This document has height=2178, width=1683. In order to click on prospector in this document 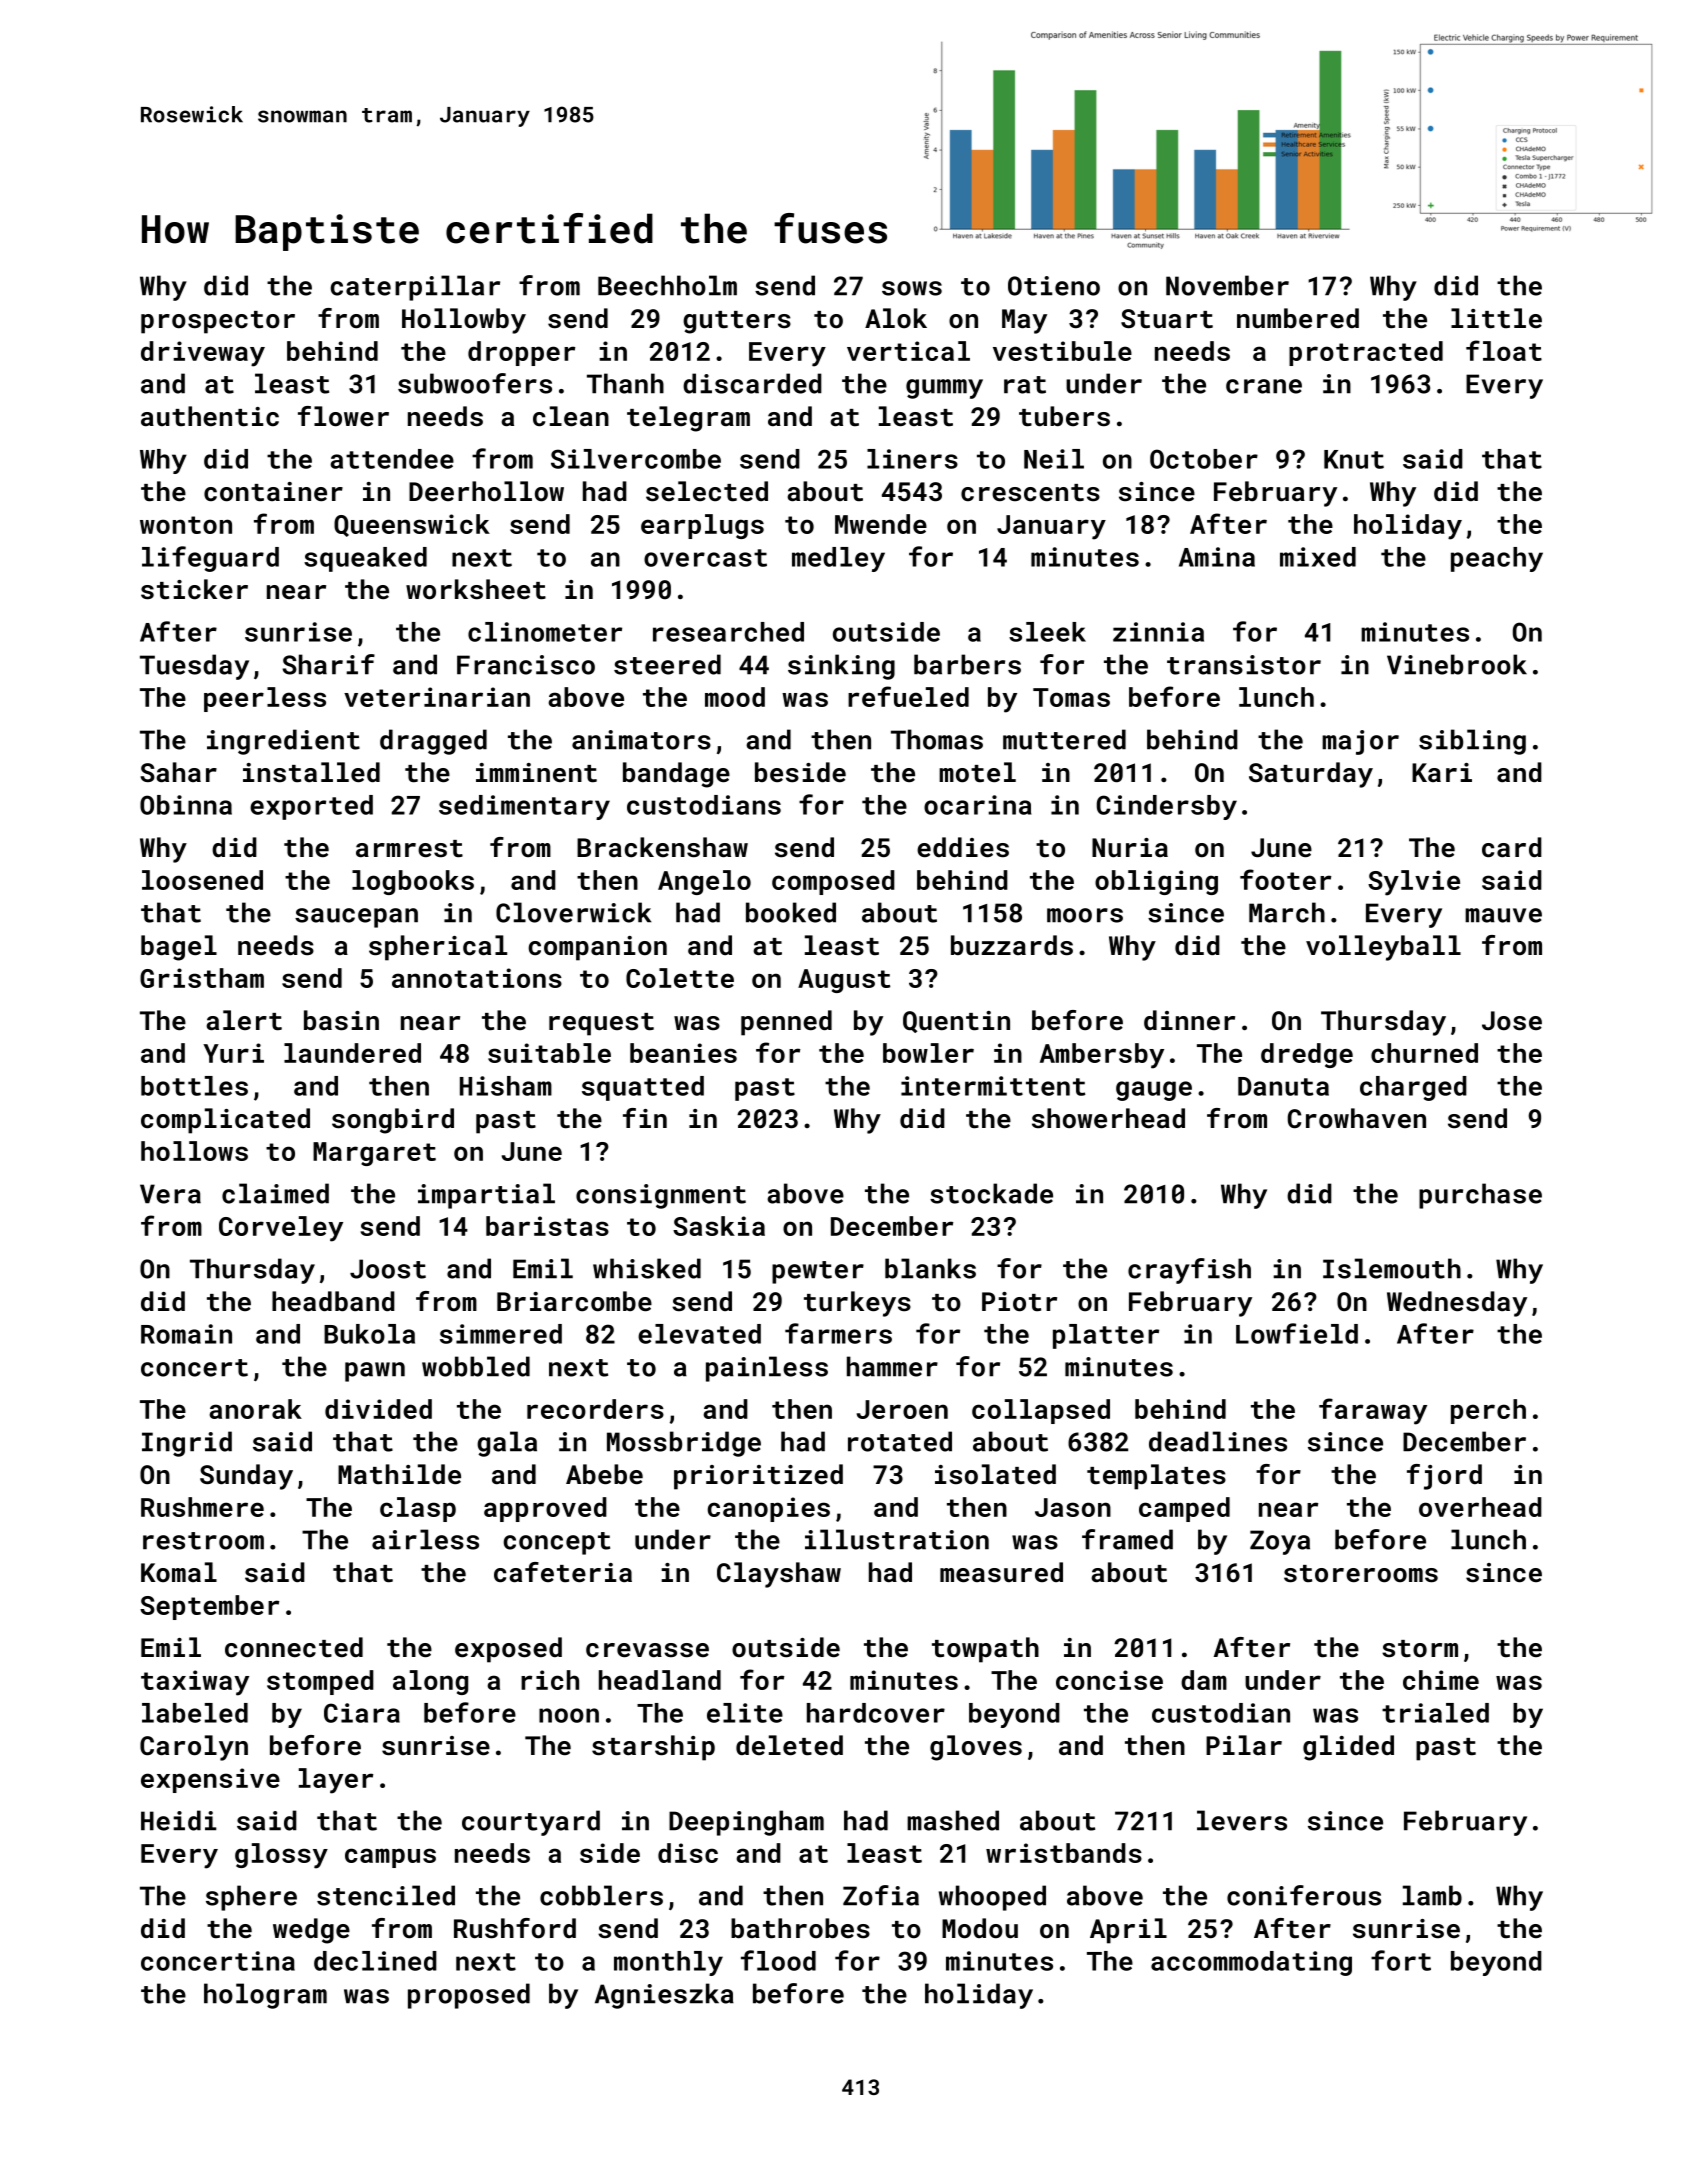, I will do `click(218, 322)`.
